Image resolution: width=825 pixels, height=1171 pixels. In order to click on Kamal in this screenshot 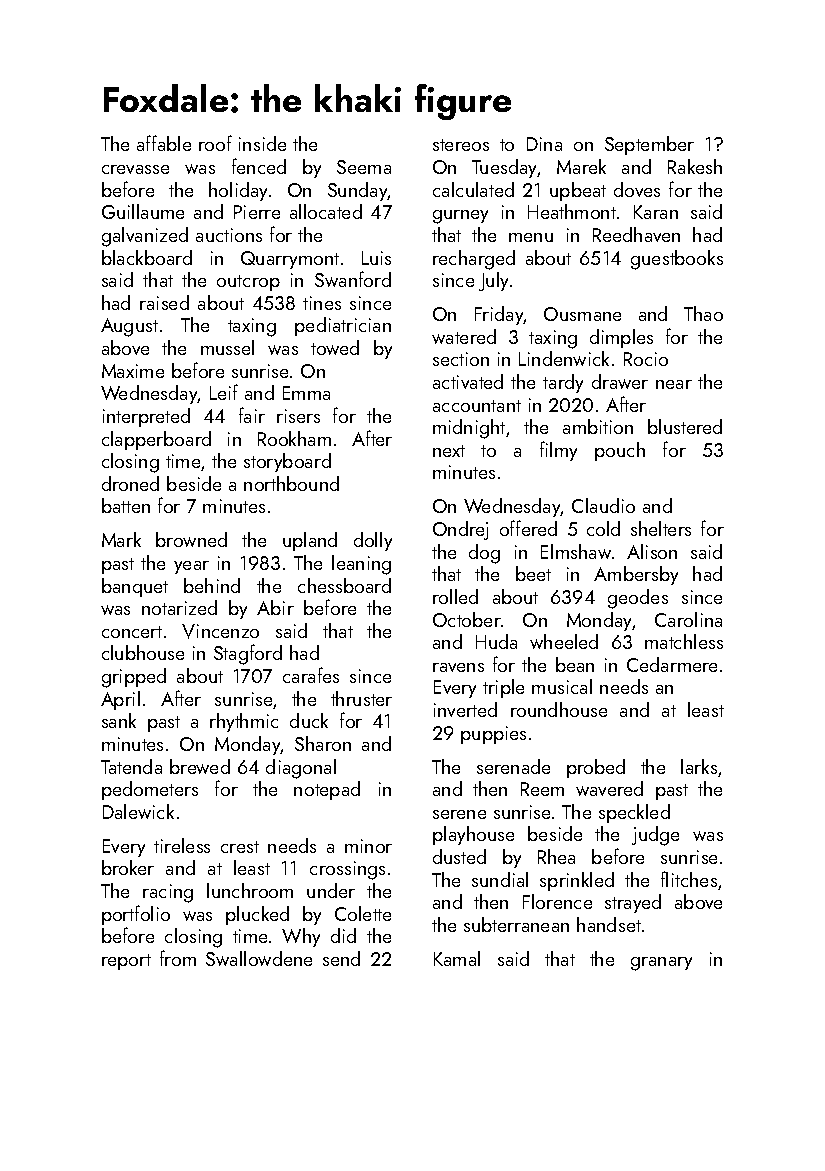, I will do `click(457, 958)`.
